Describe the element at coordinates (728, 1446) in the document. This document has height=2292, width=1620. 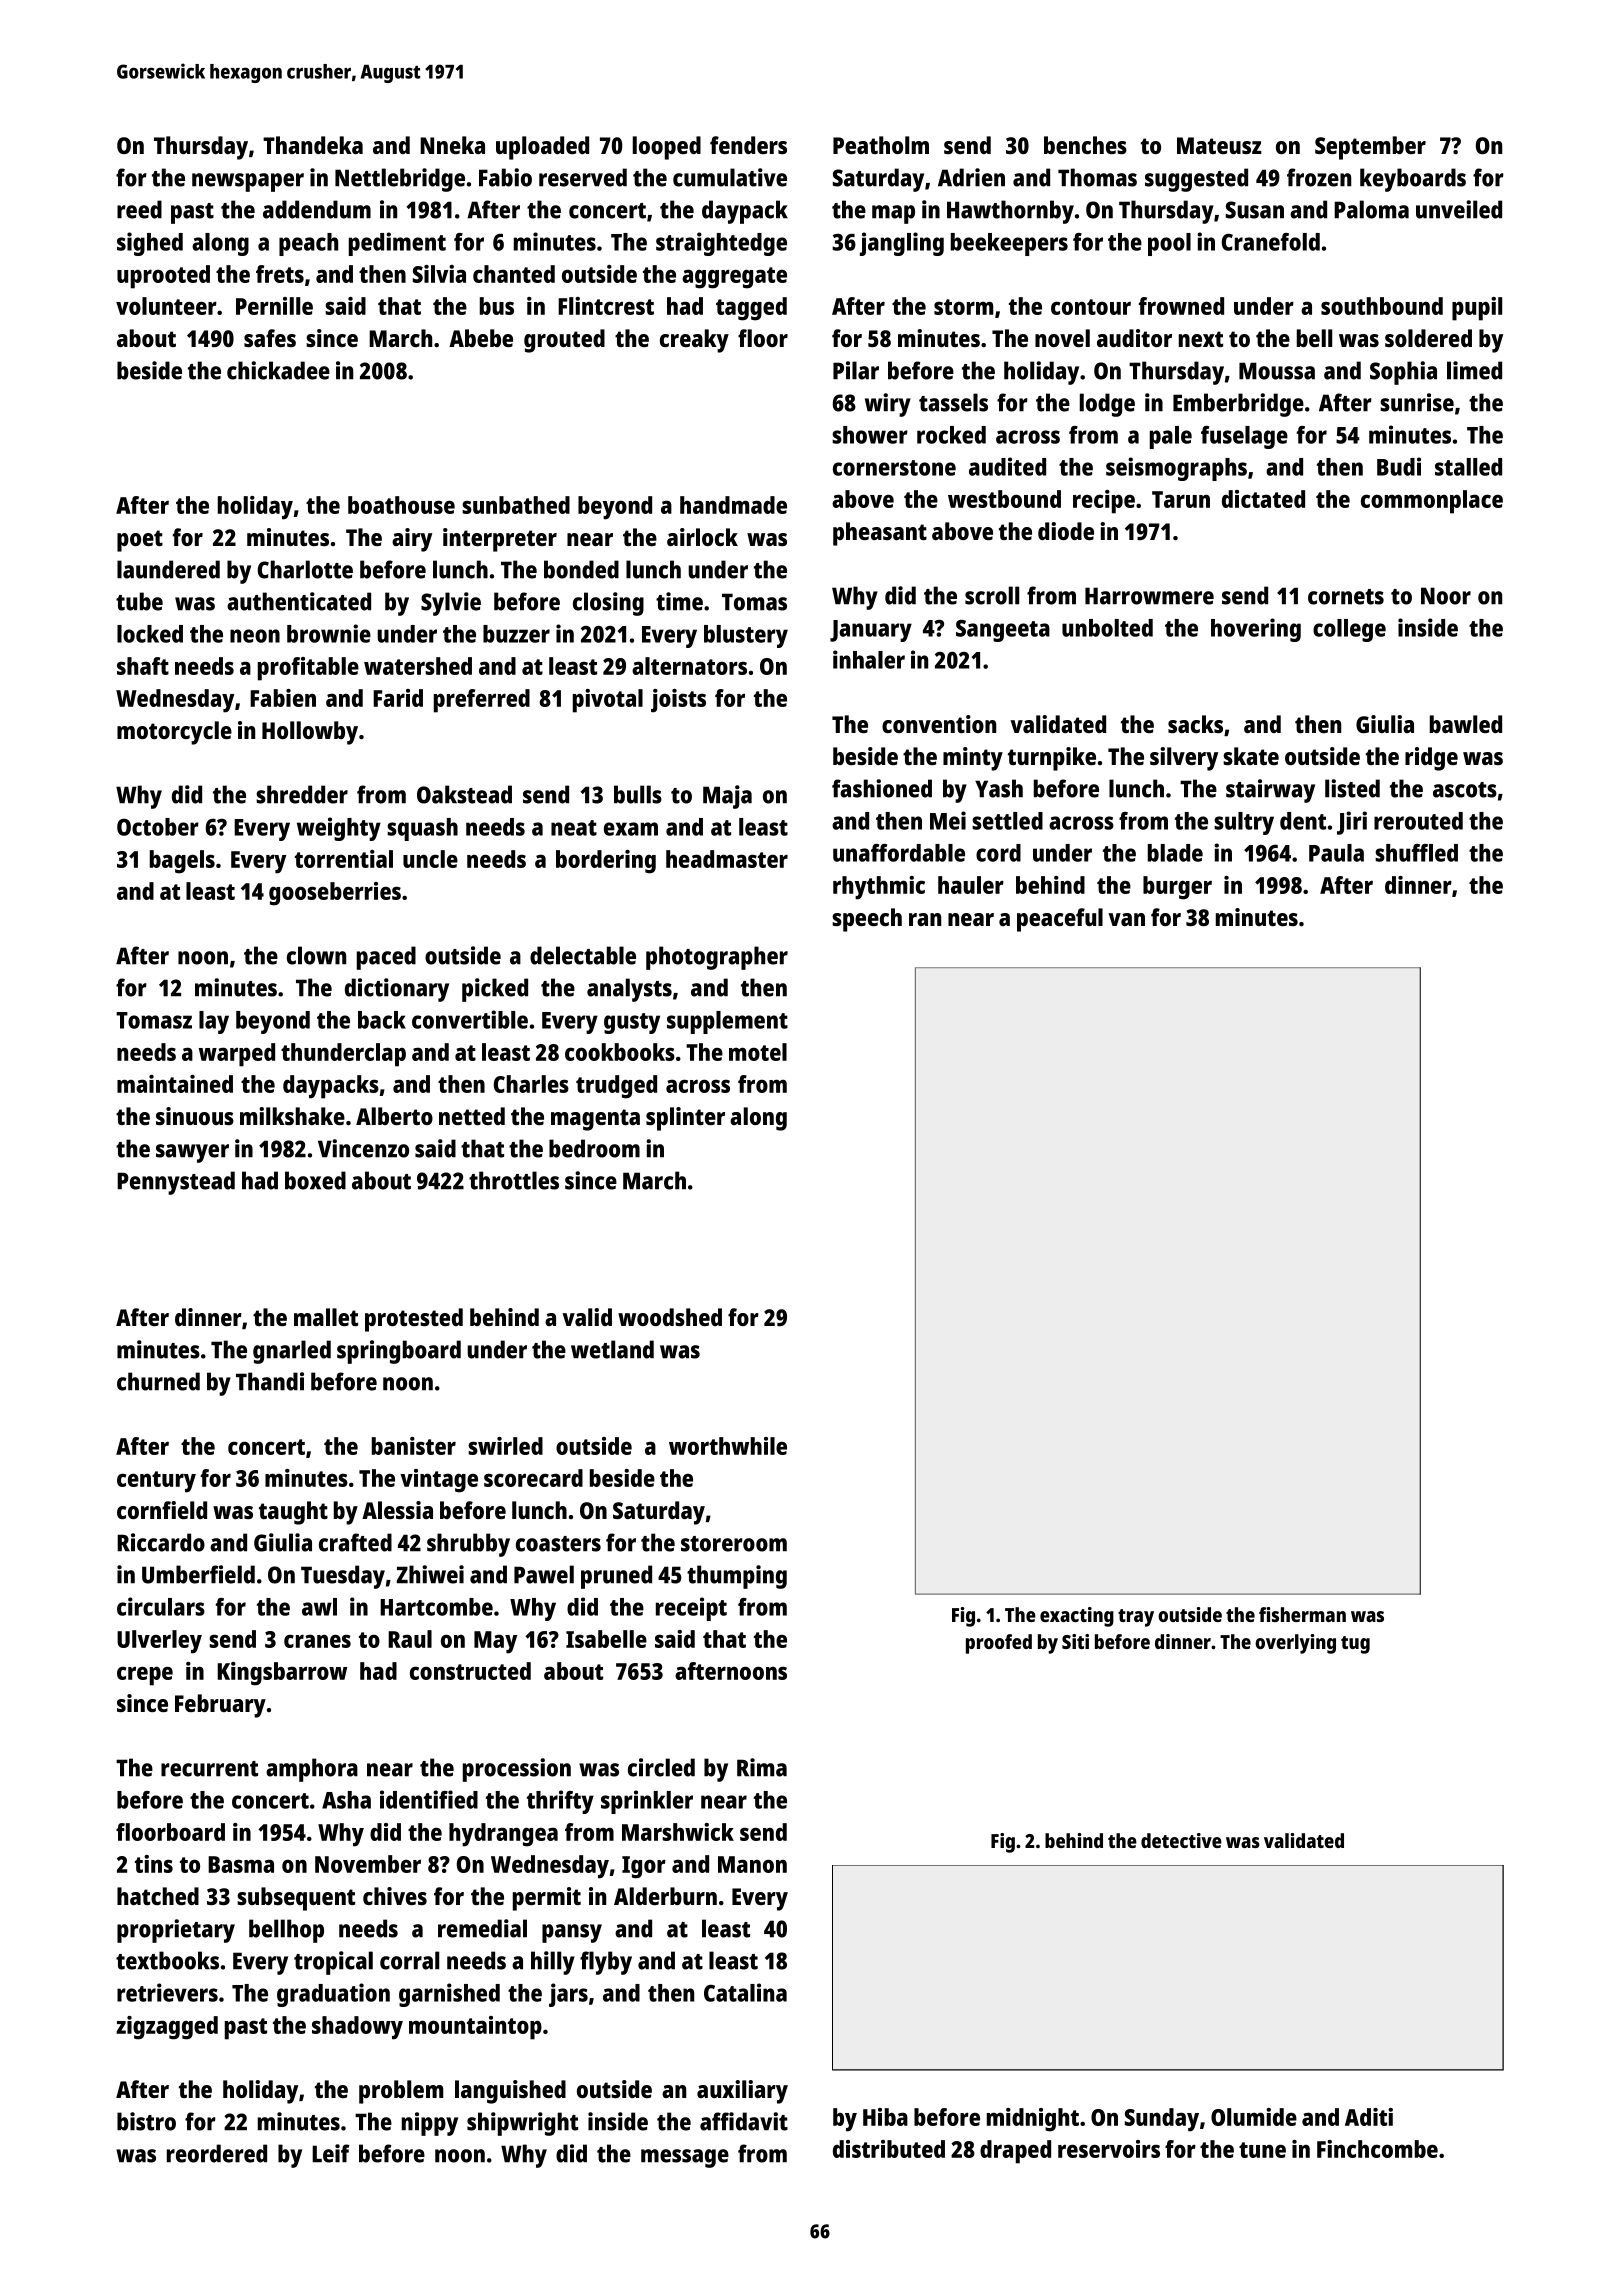
I see `worthwhile` at that location.
